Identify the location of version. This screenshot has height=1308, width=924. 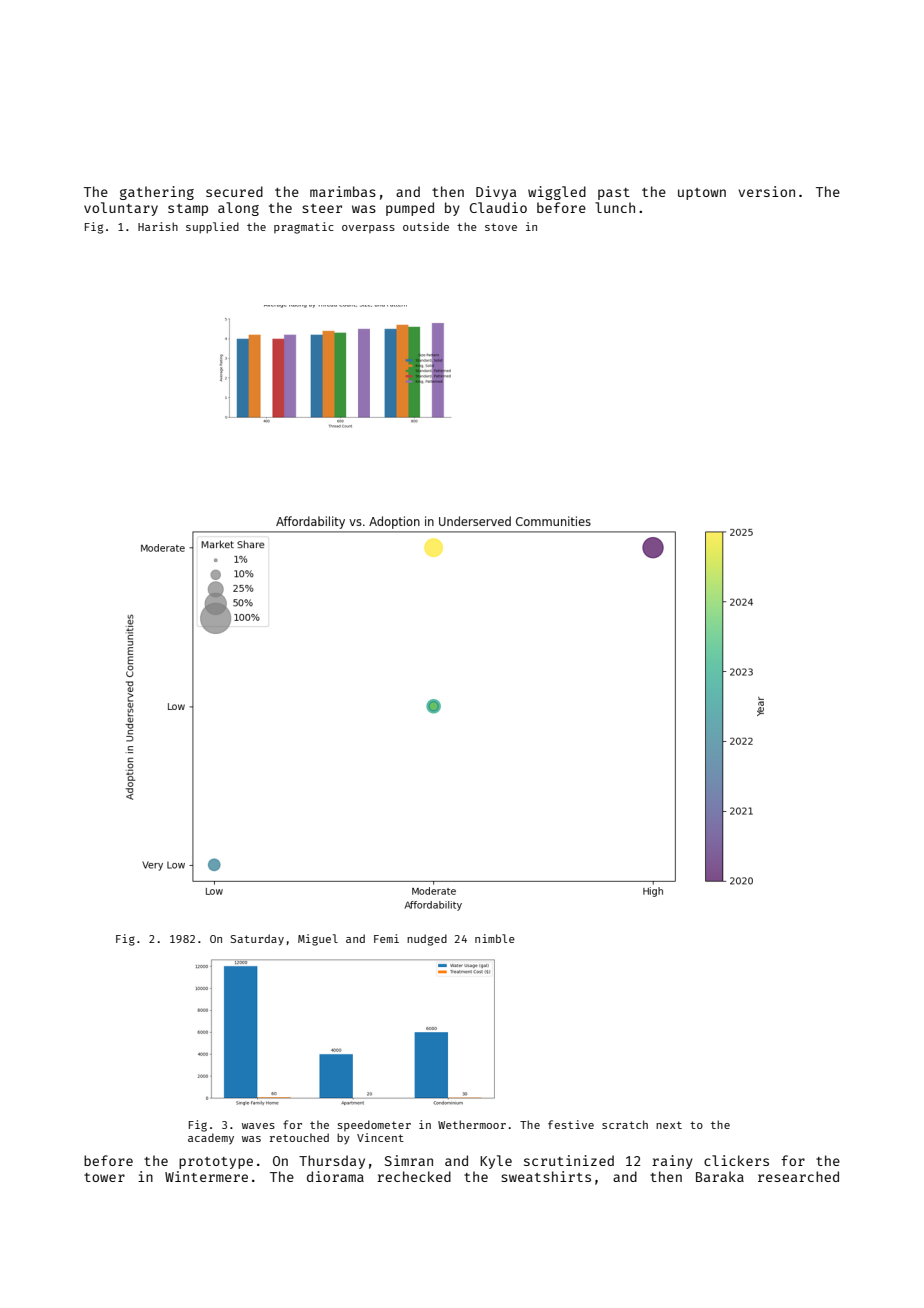
(766, 191).
